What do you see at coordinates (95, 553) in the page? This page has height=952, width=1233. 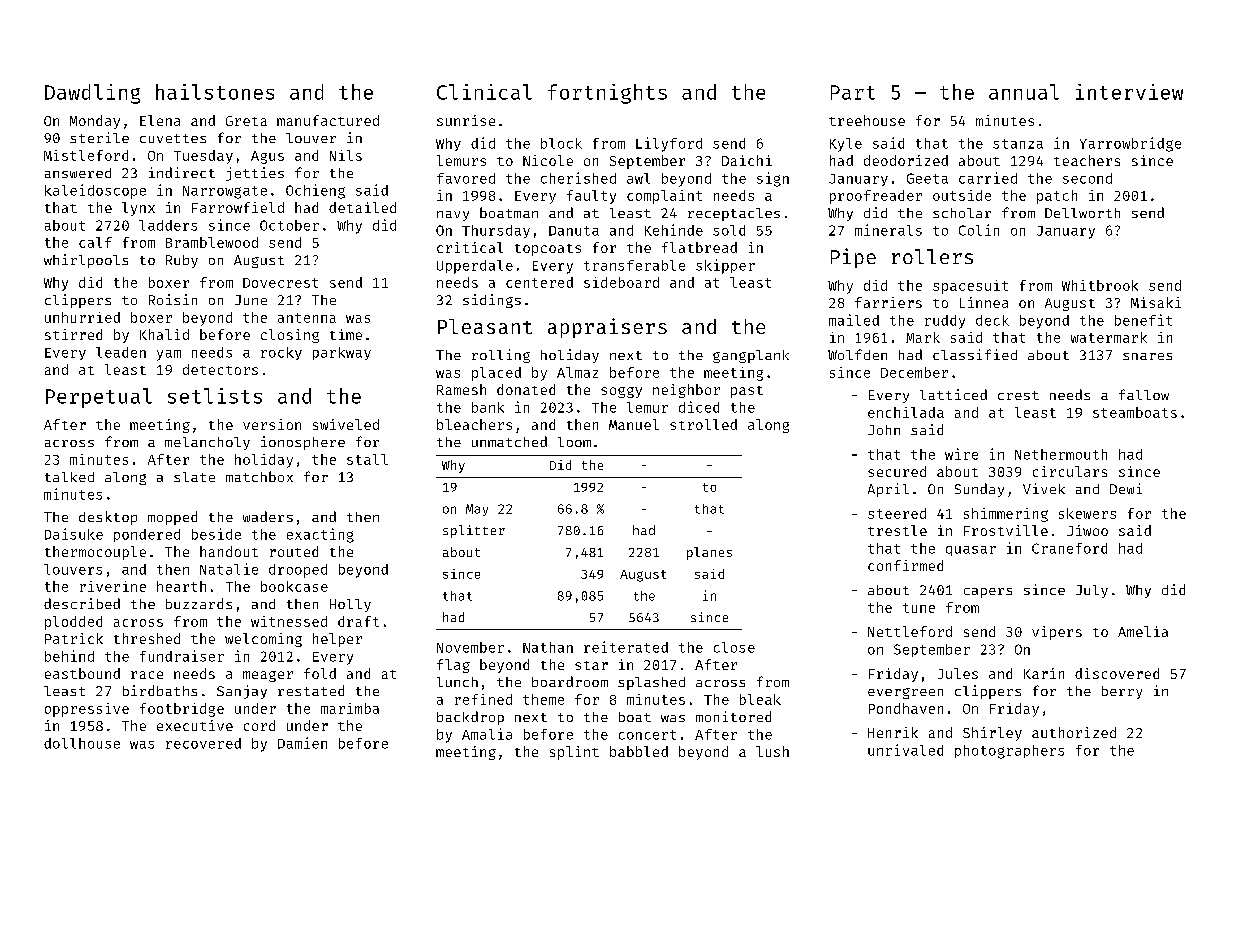 I see `thermocouple` at bounding box center [95, 553].
